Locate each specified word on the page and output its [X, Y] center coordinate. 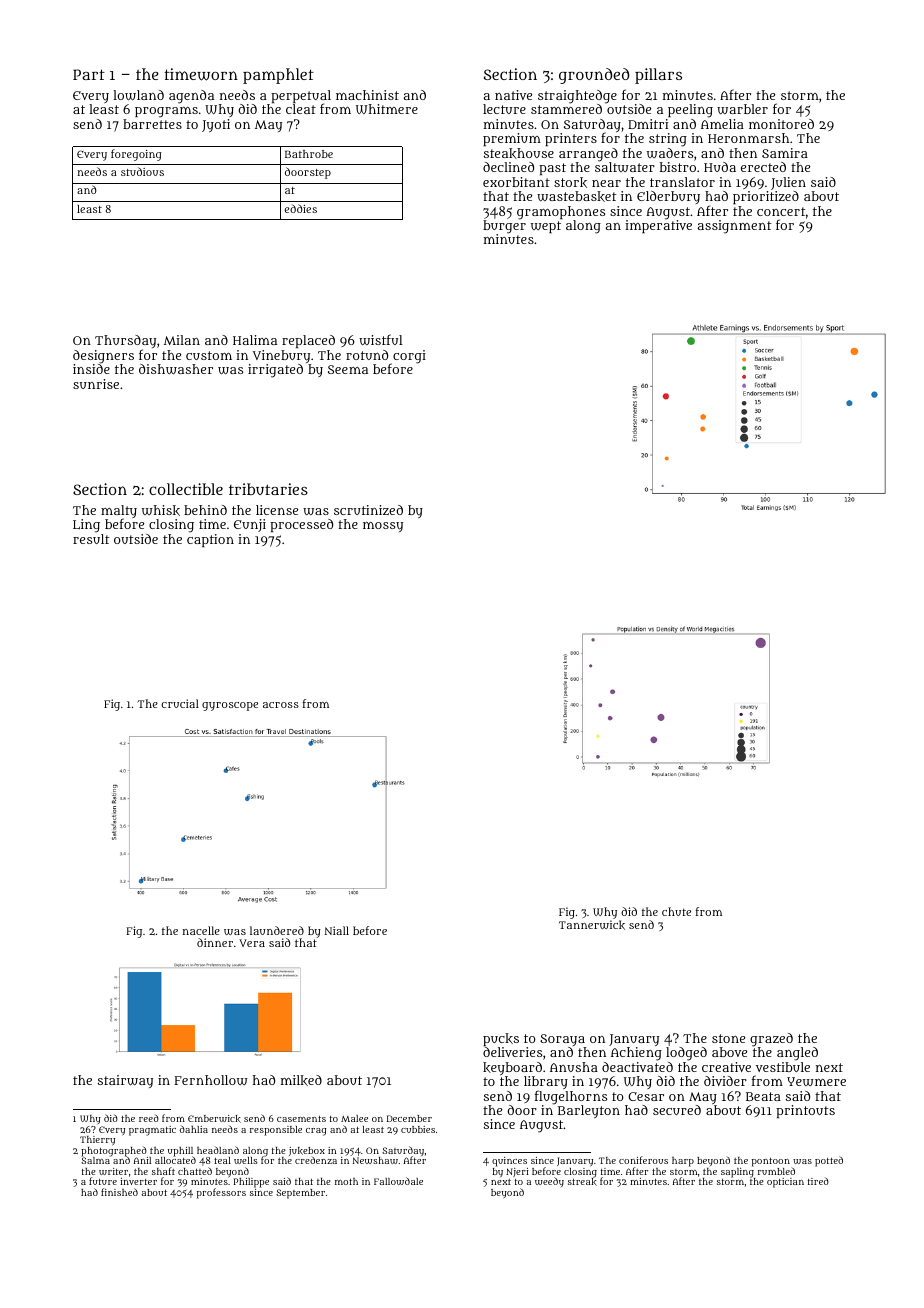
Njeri [517, 1172]
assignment [735, 227]
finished [119, 1192]
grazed [771, 1040]
